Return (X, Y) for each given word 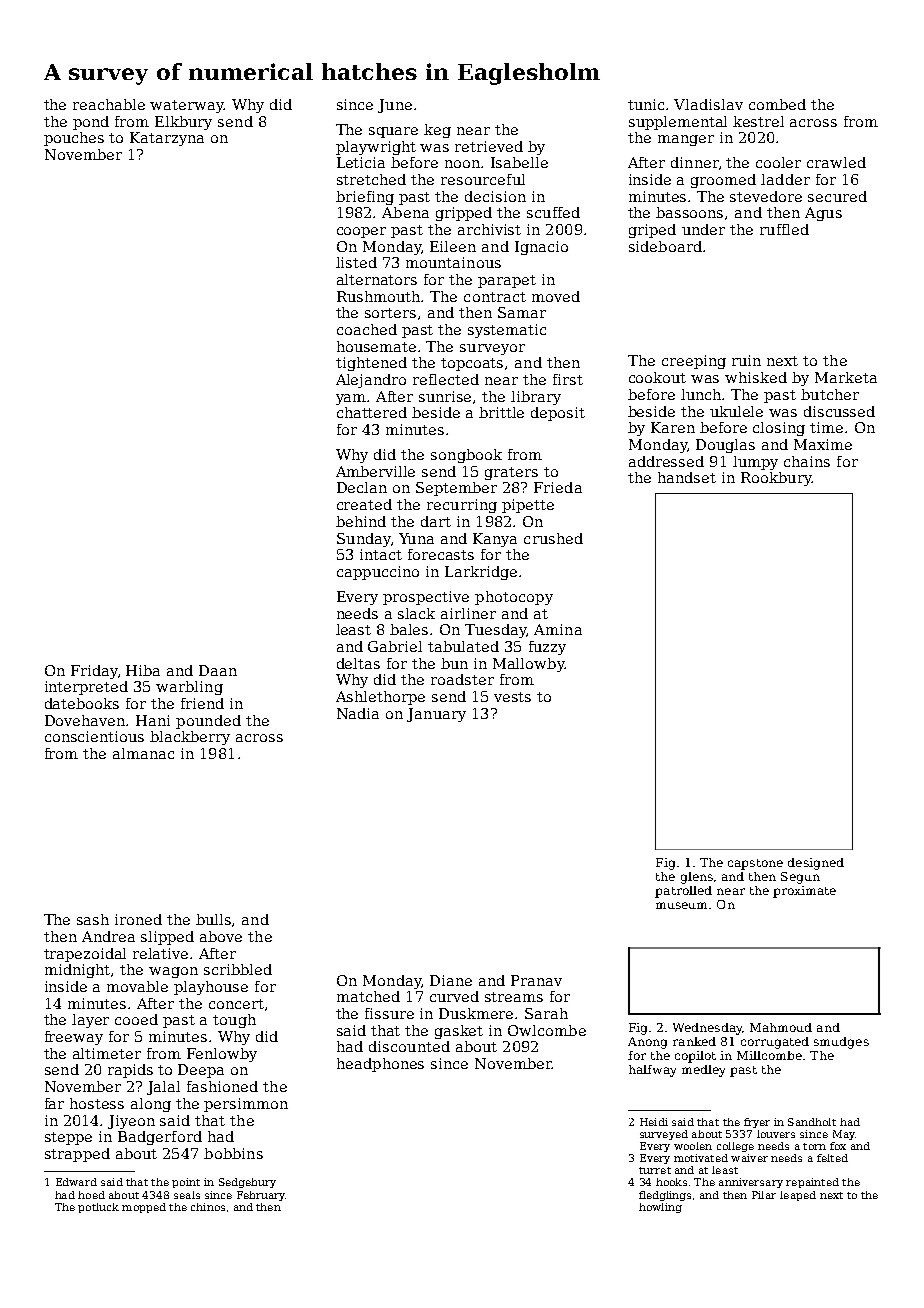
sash (93, 919)
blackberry (190, 738)
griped (652, 231)
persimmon (246, 1105)
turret (655, 1170)
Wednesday (707, 1029)
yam (352, 399)
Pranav (536, 980)
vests (512, 697)
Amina (558, 629)
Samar (522, 312)
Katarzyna (167, 139)
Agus (823, 214)
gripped (464, 214)
